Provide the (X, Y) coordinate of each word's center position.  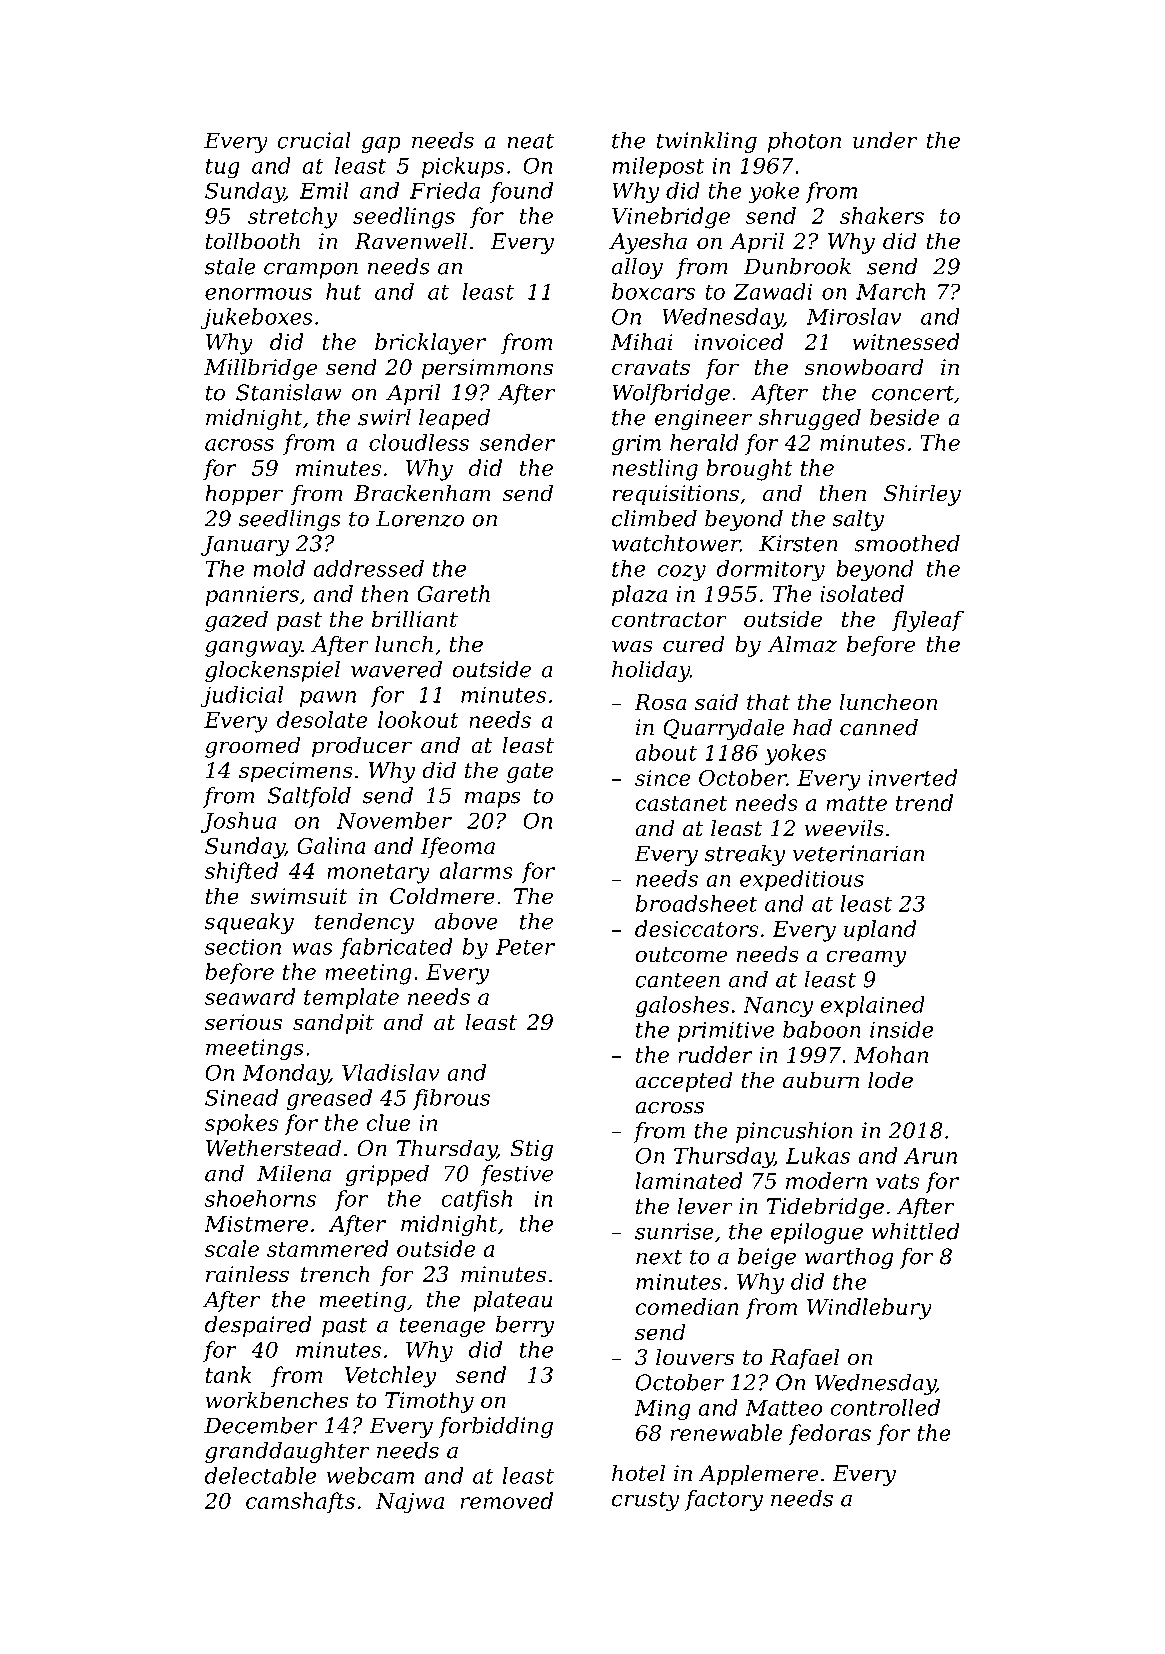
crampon (311, 271)
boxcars (653, 291)
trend (924, 802)
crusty (645, 1501)
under (885, 140)
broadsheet (696, 903)
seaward (250, 996)
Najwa (409, 1503)
